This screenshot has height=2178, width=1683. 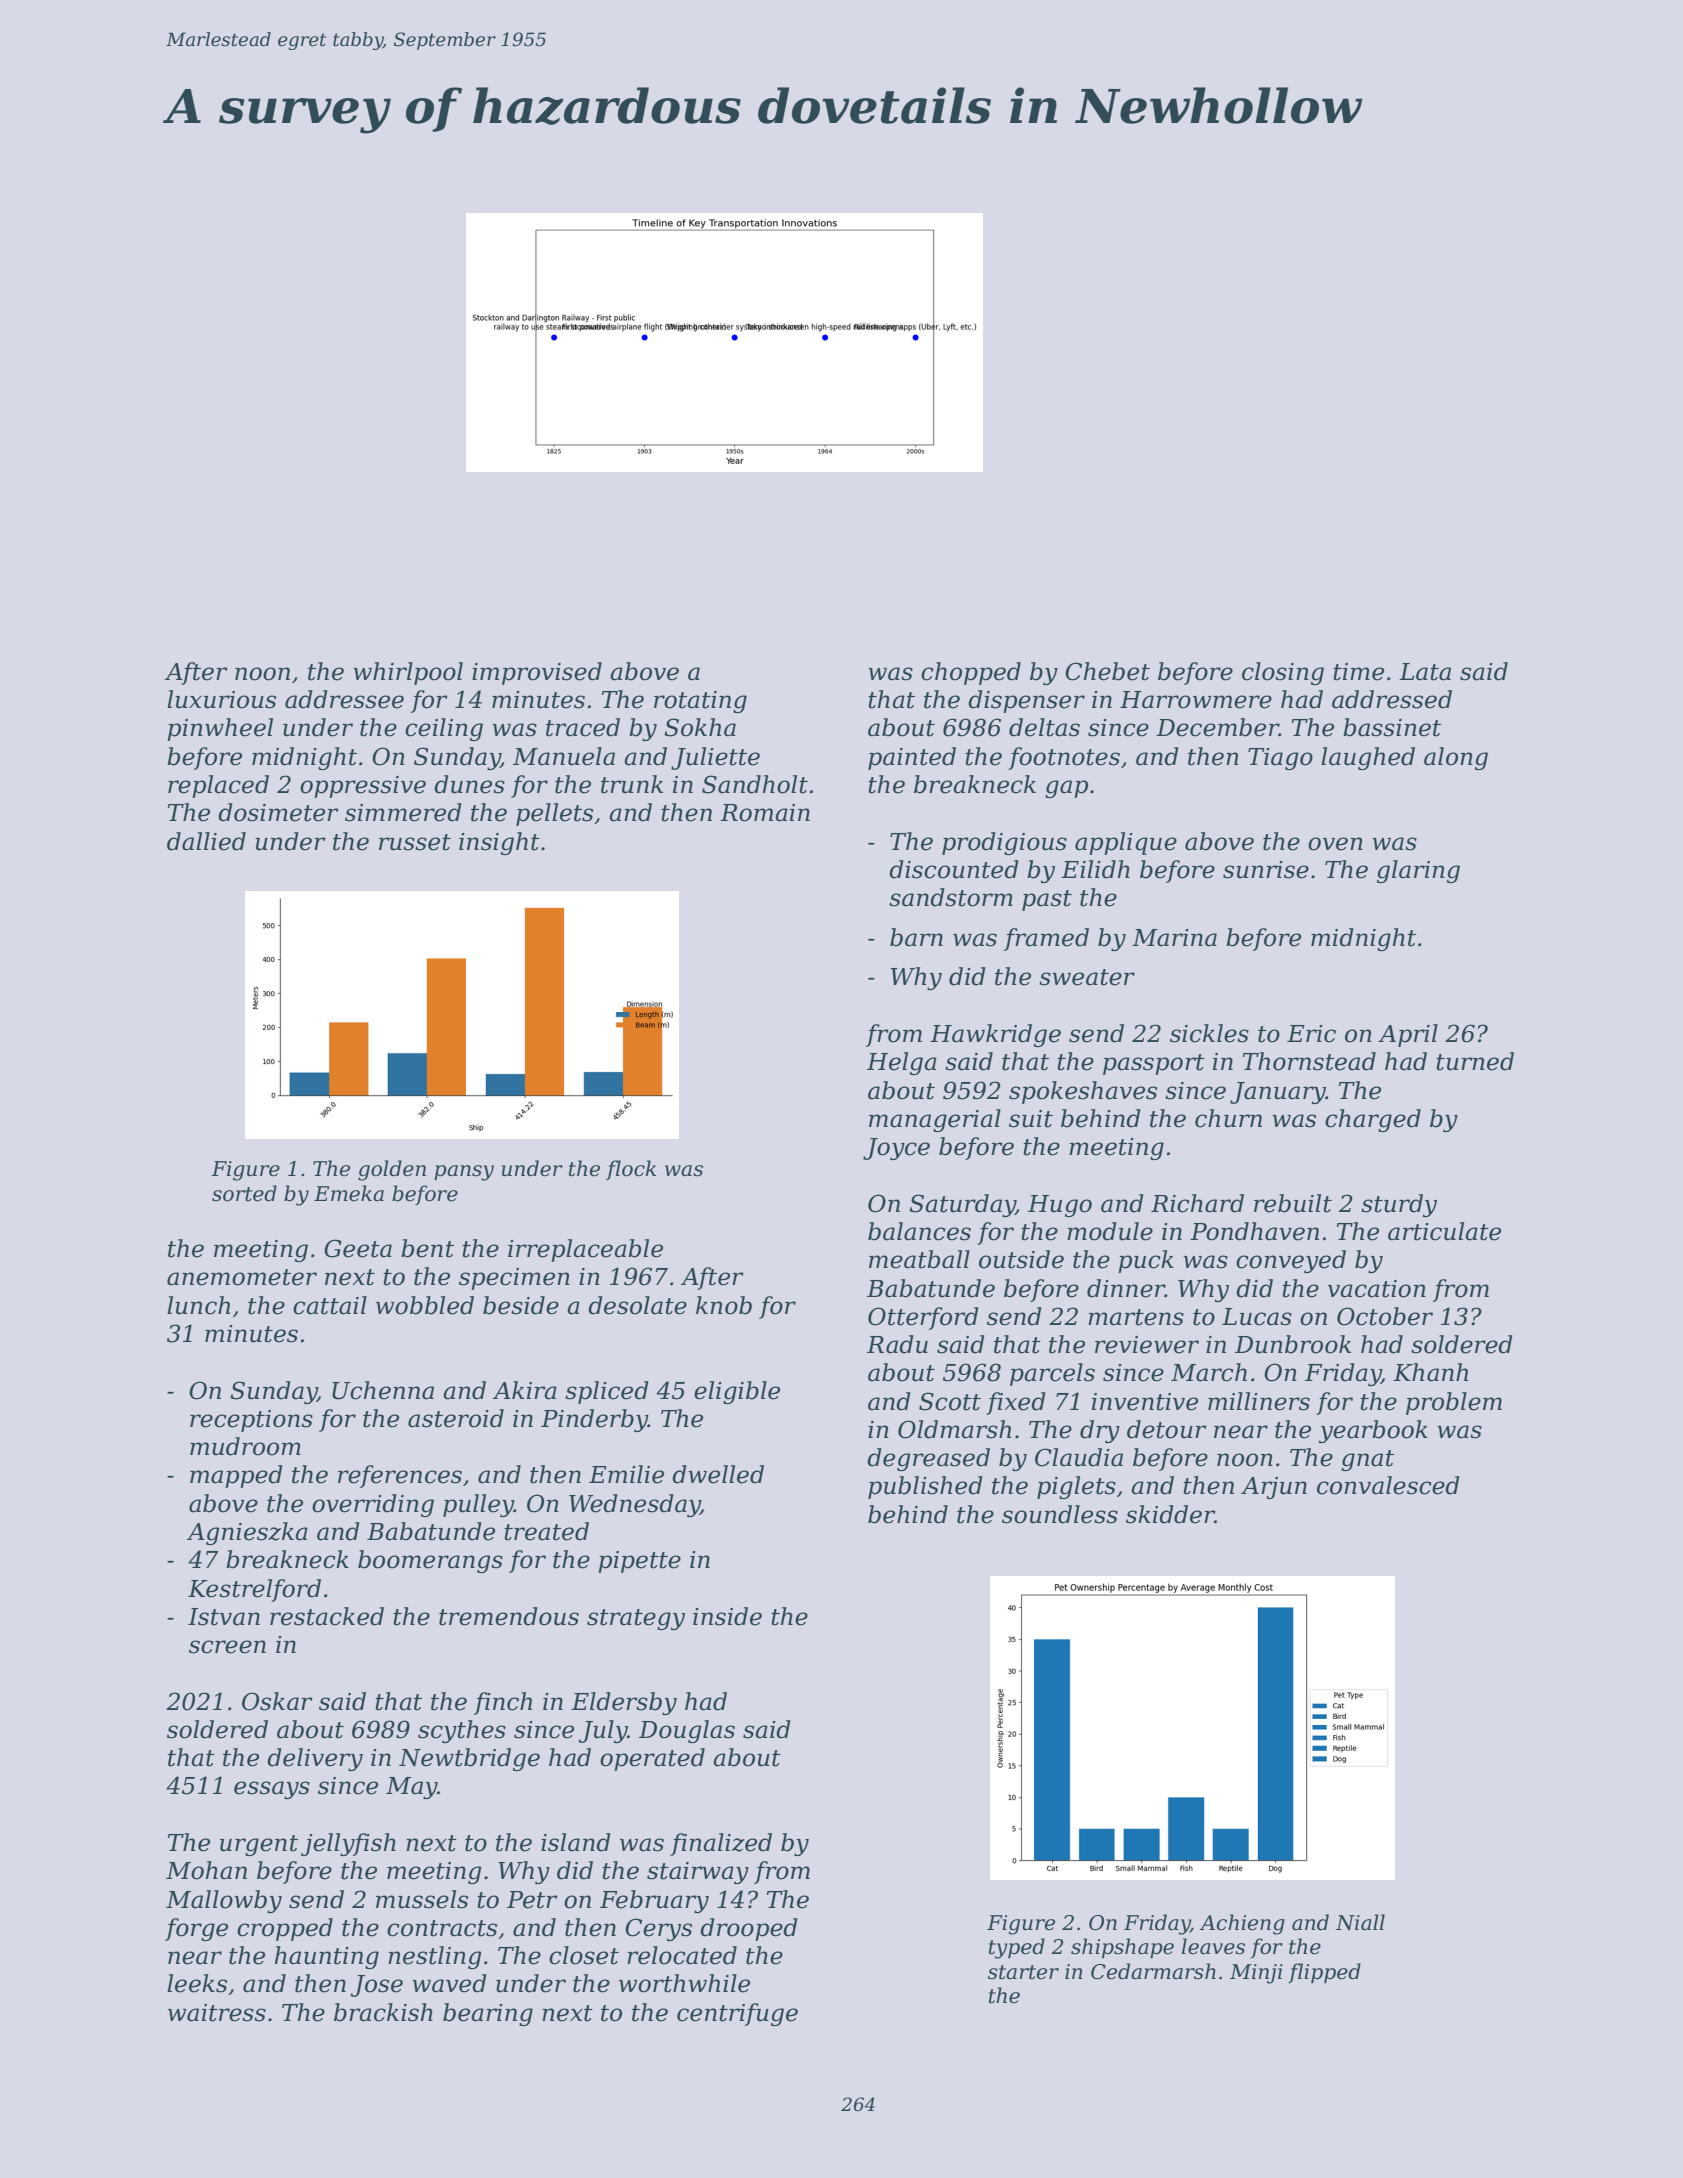 I want to click on Lata, so click(x=1425, y=672).
